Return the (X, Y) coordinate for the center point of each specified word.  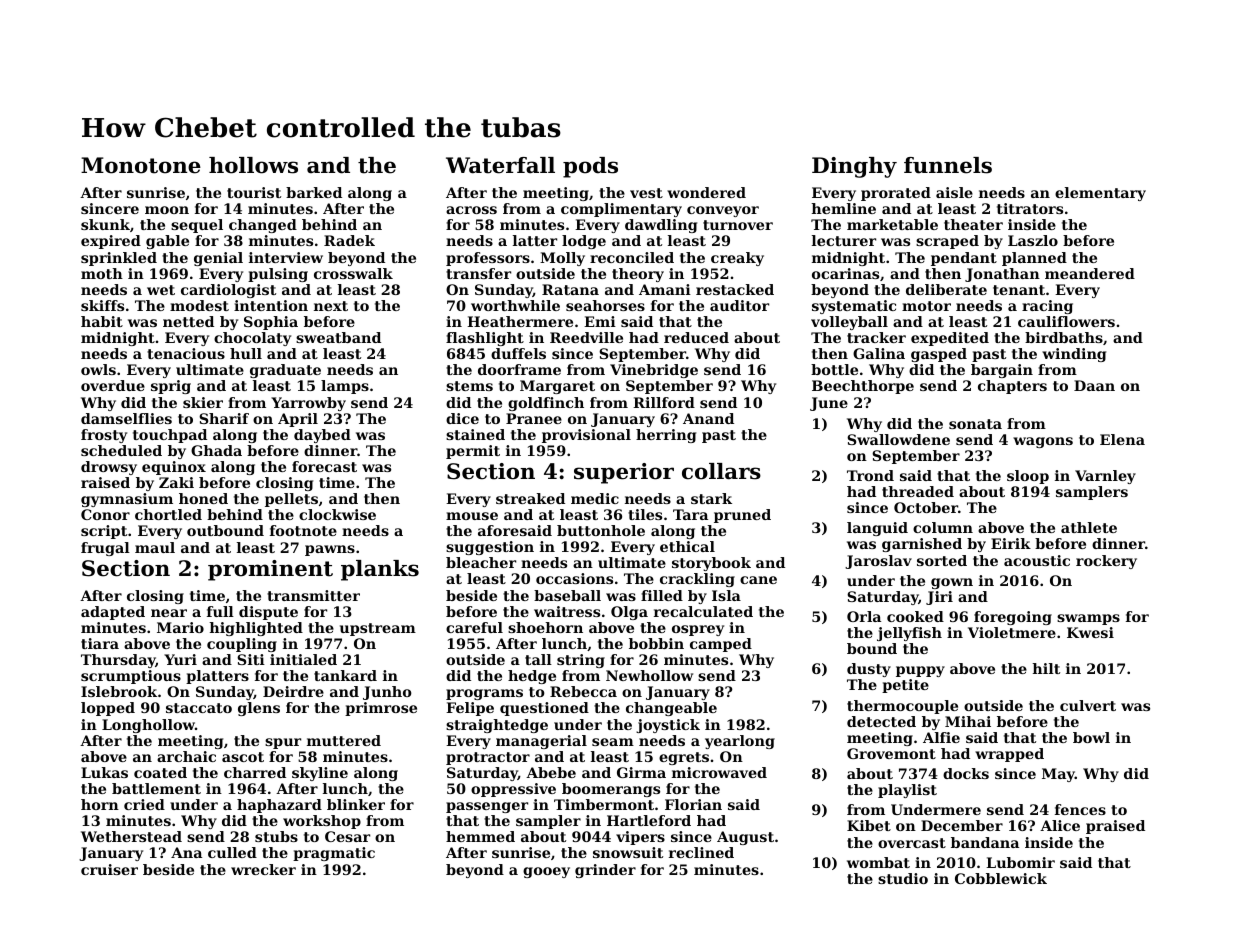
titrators (1030, 208)
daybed (322, 436)
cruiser (109, 869)
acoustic (1037, 560)
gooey (546, 872)
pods (590, 167)
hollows (253, 165)
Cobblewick (1001, 878)
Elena (1122, 439)
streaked (530, 498)
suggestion (490, 548)
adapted (113, 613)
